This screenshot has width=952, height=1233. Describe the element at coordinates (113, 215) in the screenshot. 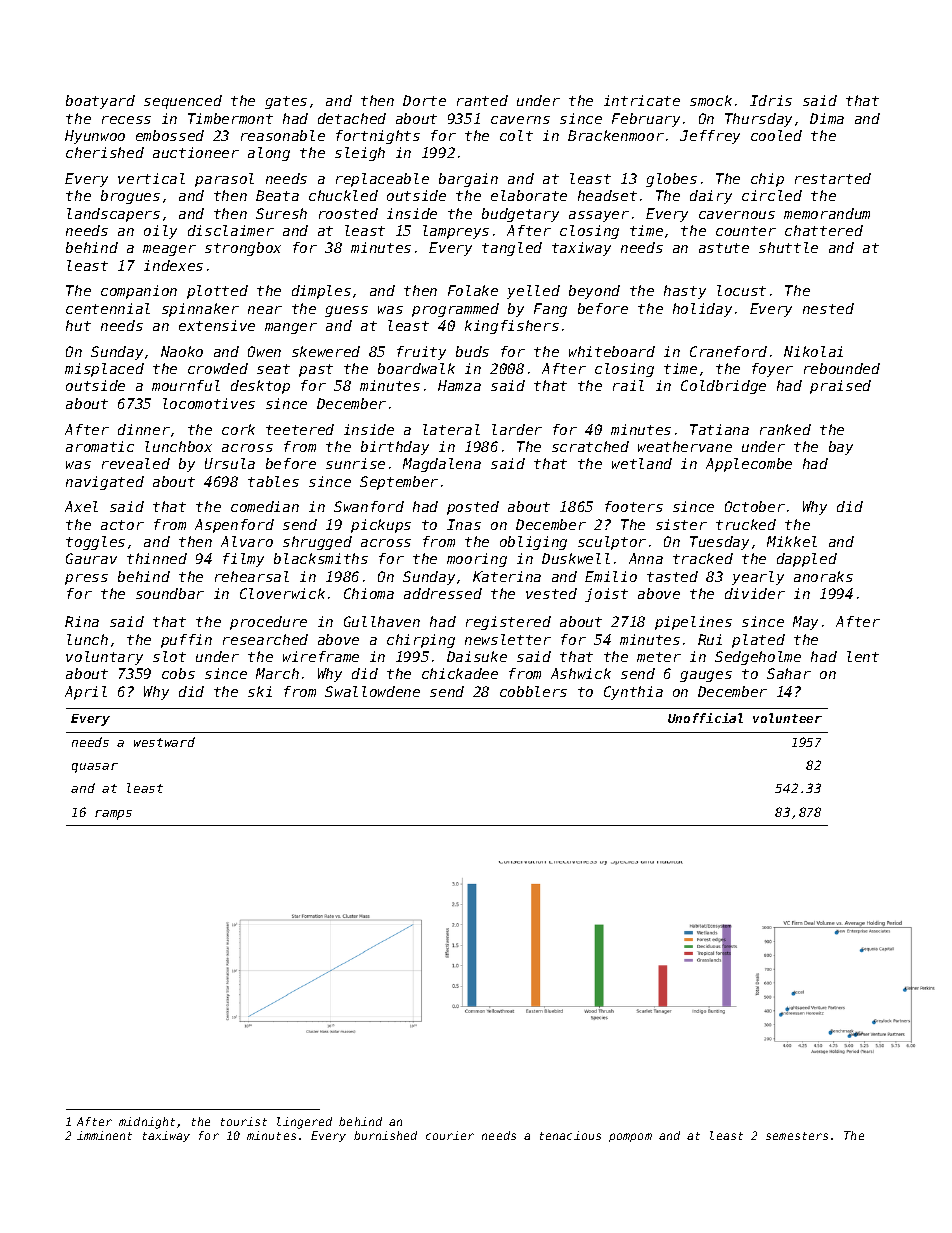

I see `landscapers` at that location.
